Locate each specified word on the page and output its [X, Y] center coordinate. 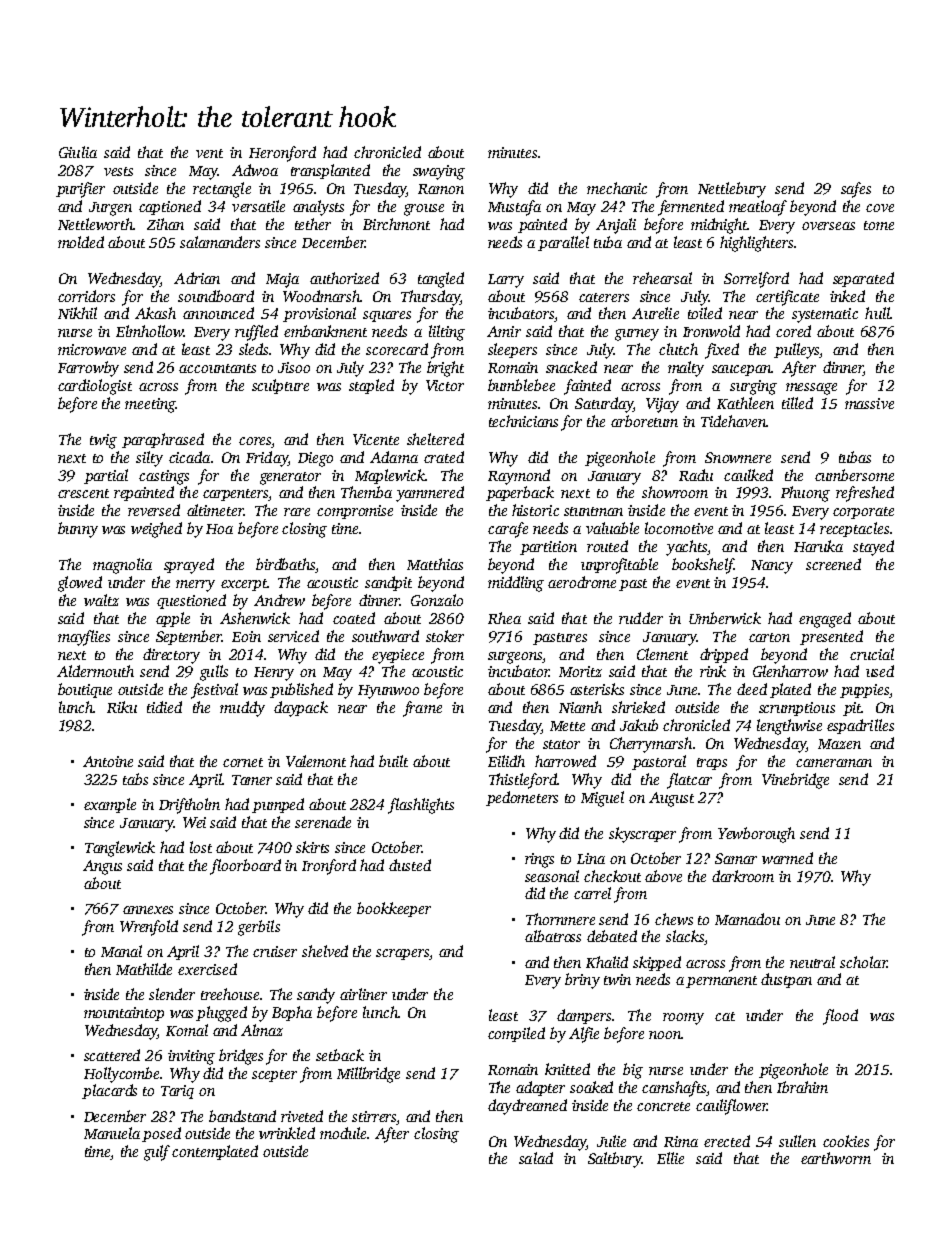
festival [214, 691]
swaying [439, 172]
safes [856, 190]
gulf [157, 1153]
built [393, 761]
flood [840, 1017]
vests [118, 171]
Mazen [839, 744]
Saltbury [615, 1160]
